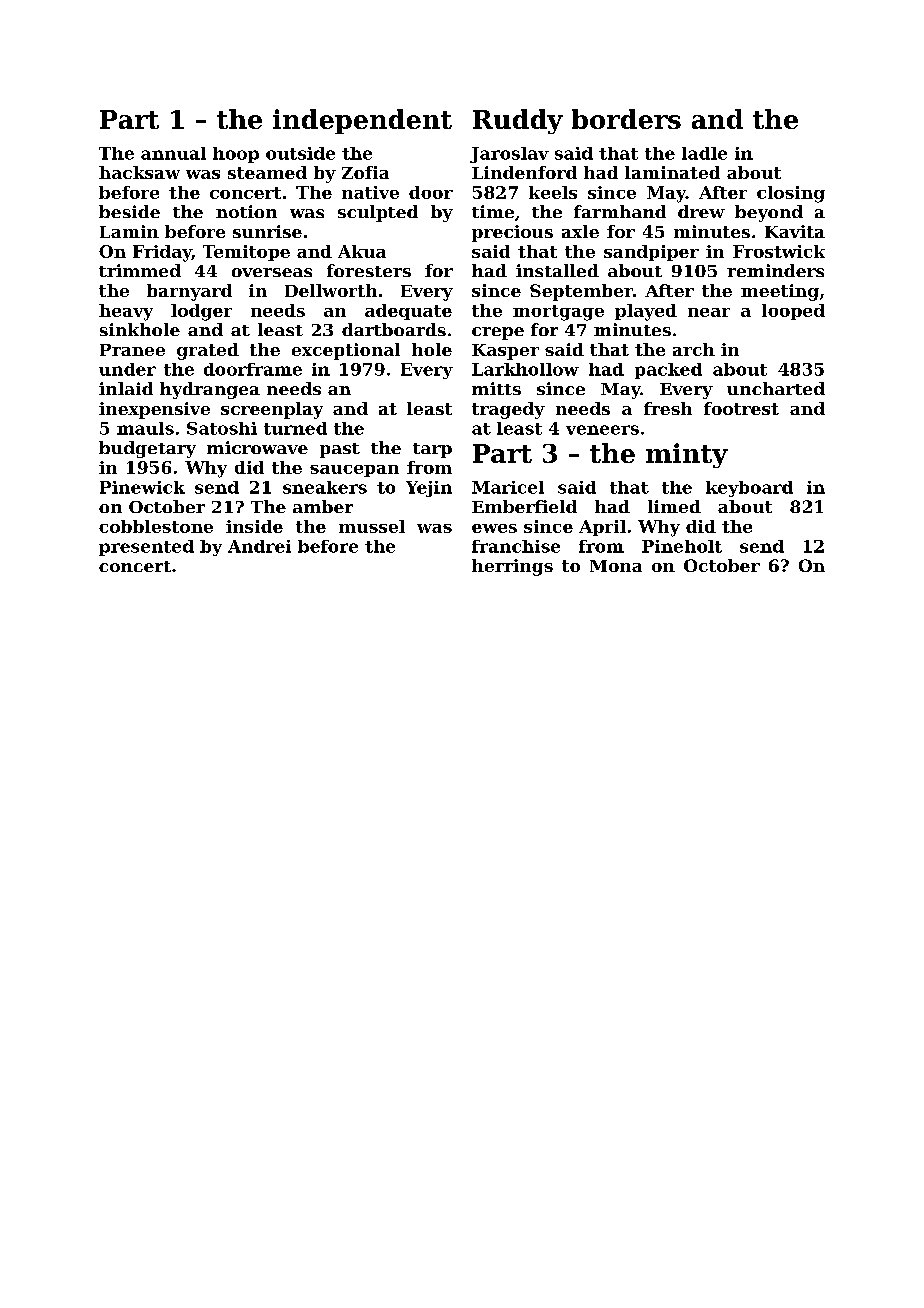 This page has width=924, height=1308. I want to click on hoop, so click(236, 155).
